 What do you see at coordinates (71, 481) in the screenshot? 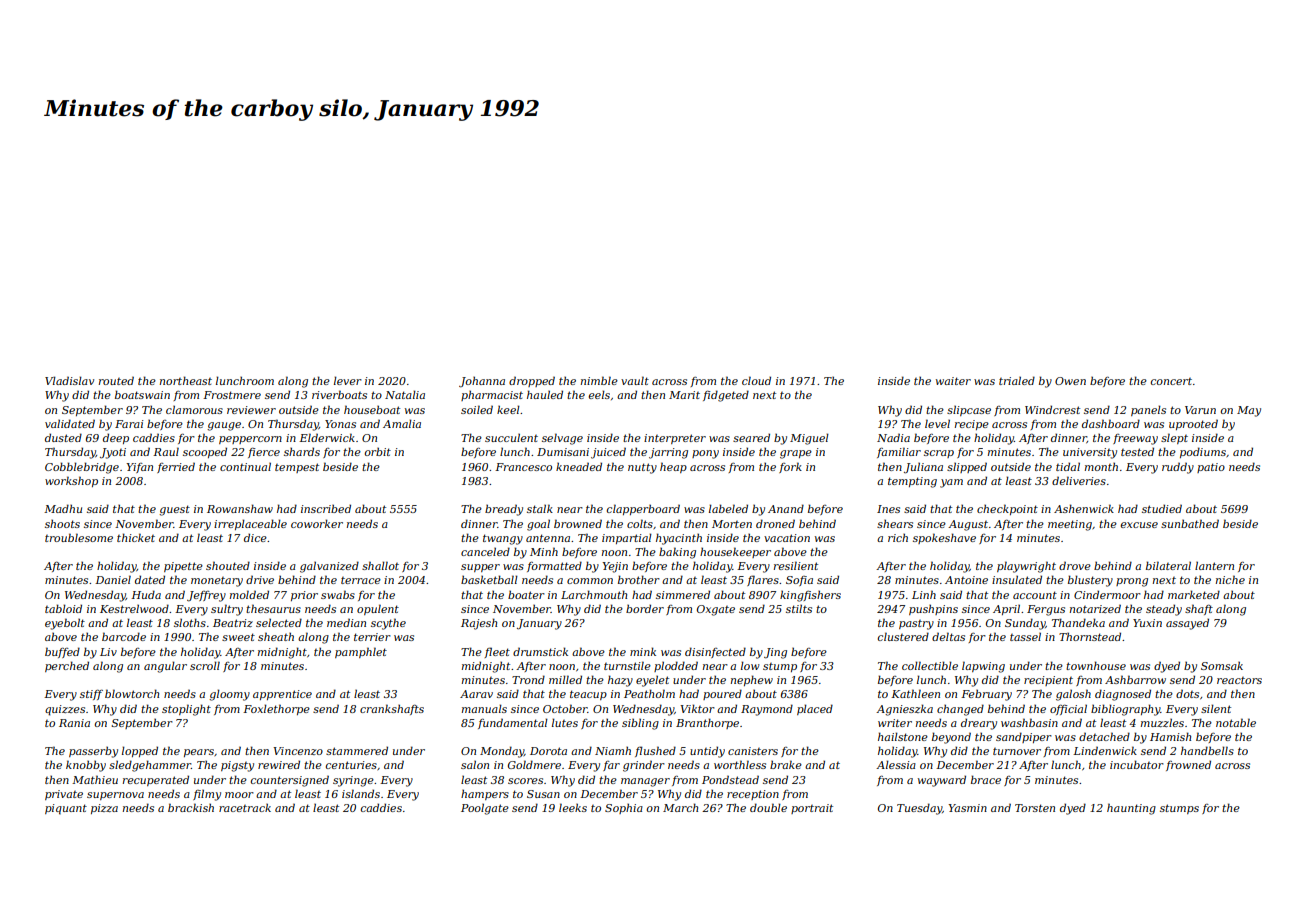
I see `workshop` at bounding box center [71, 481].
